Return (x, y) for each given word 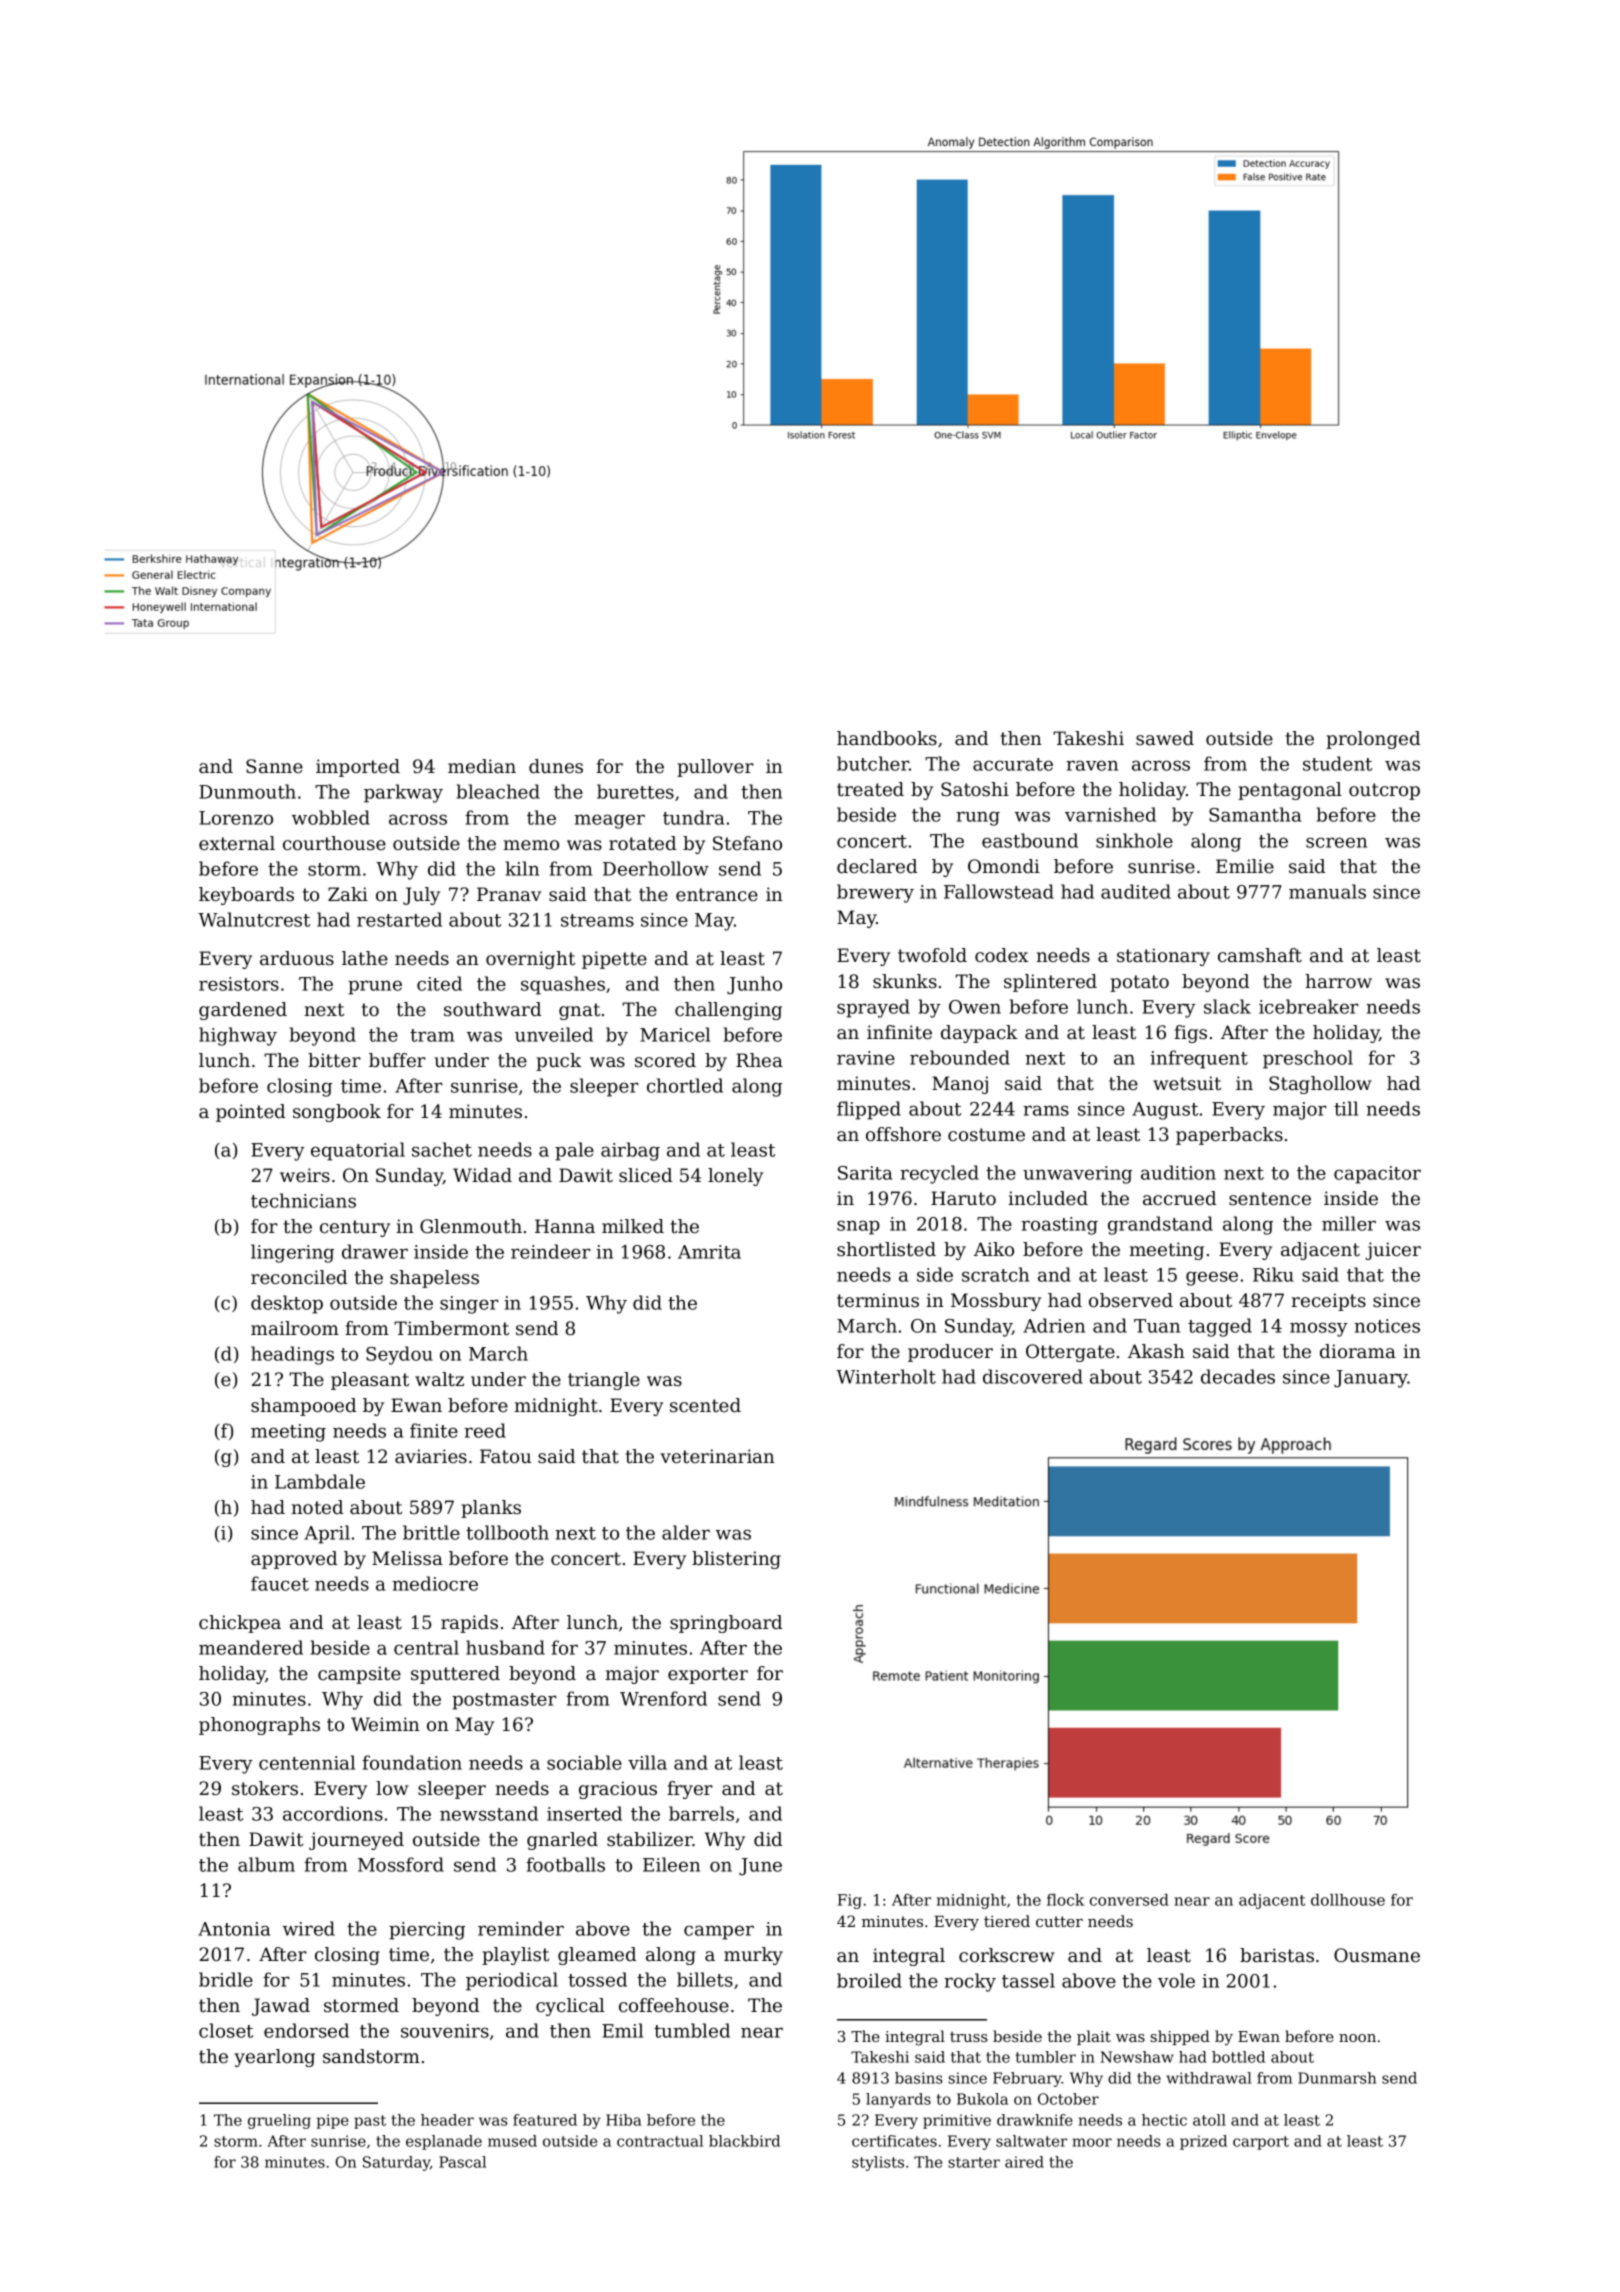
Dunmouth (247, 791)
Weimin (385, 1724)
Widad (482, 1175)
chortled (685, 1085)
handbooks (887, 738)
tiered (1007, 1921)
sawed (1165, 738)
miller (1349, 1223)
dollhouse (1348, 1900)
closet (226, 2030)
